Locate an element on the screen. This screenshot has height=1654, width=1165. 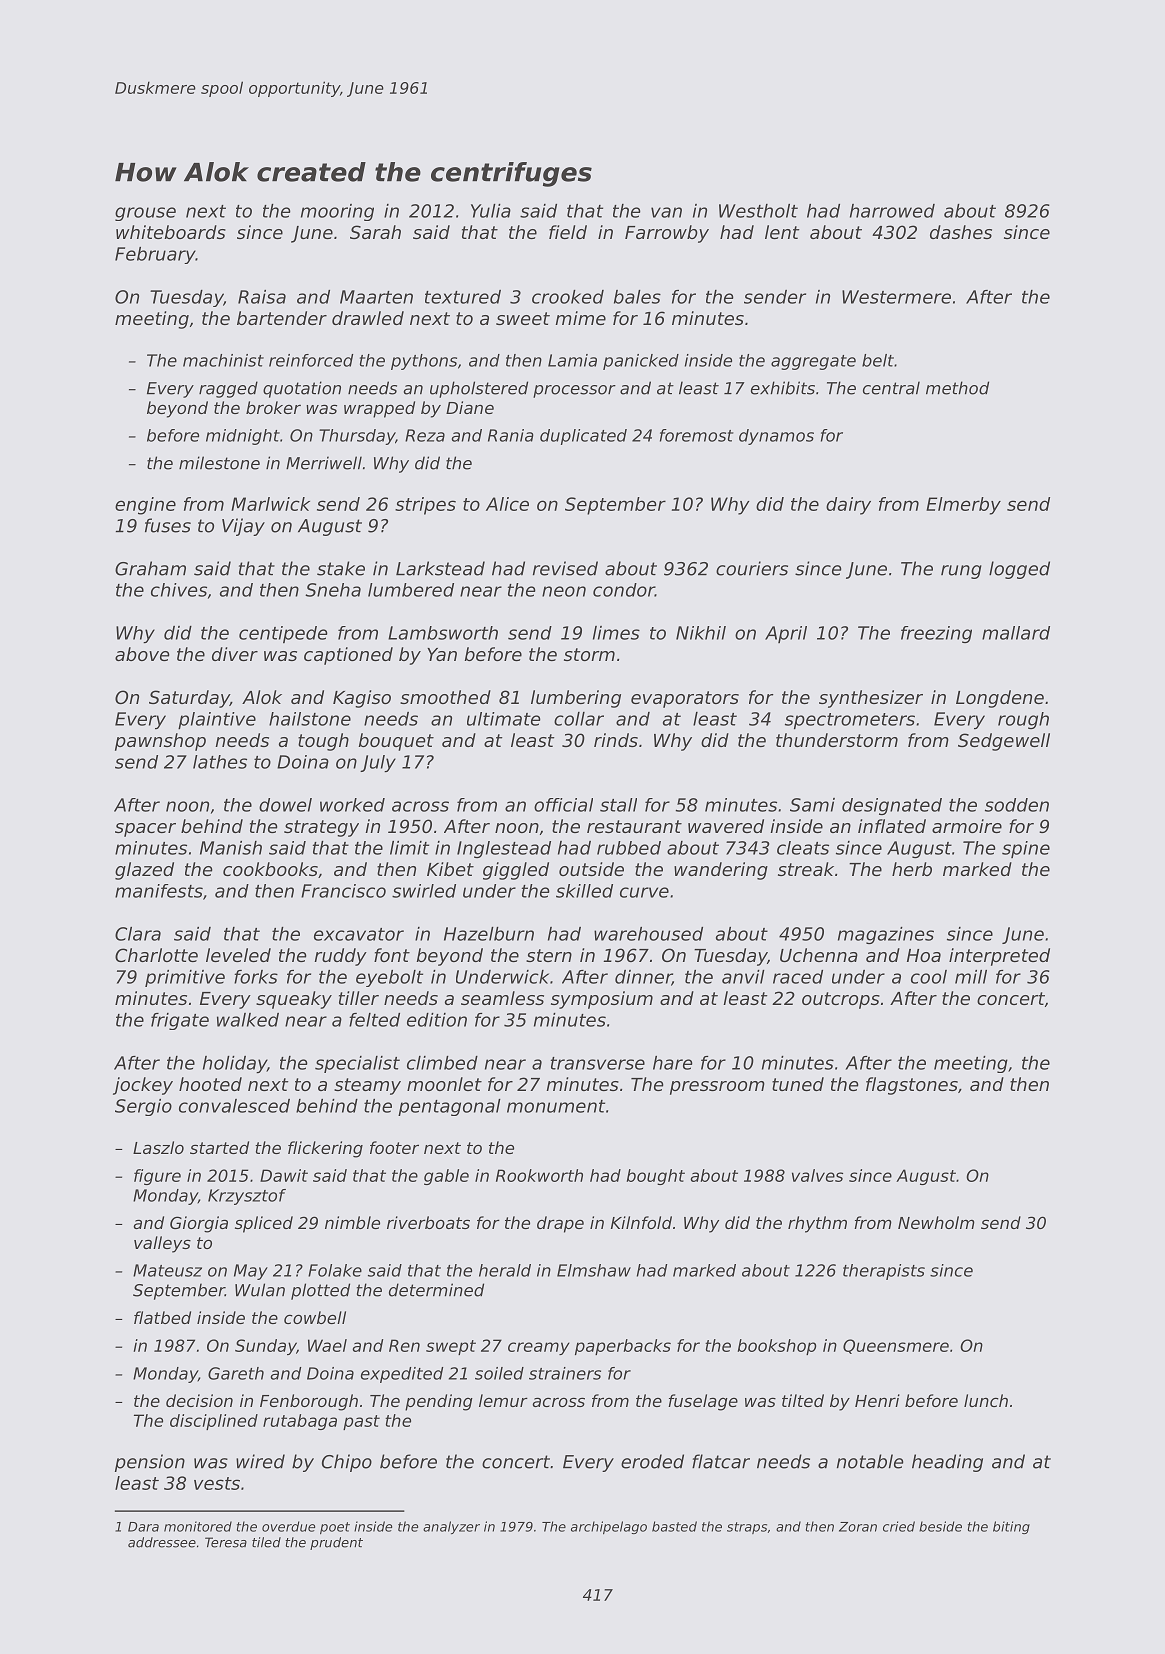
Teresa is located at coordinates (226, 1542).
